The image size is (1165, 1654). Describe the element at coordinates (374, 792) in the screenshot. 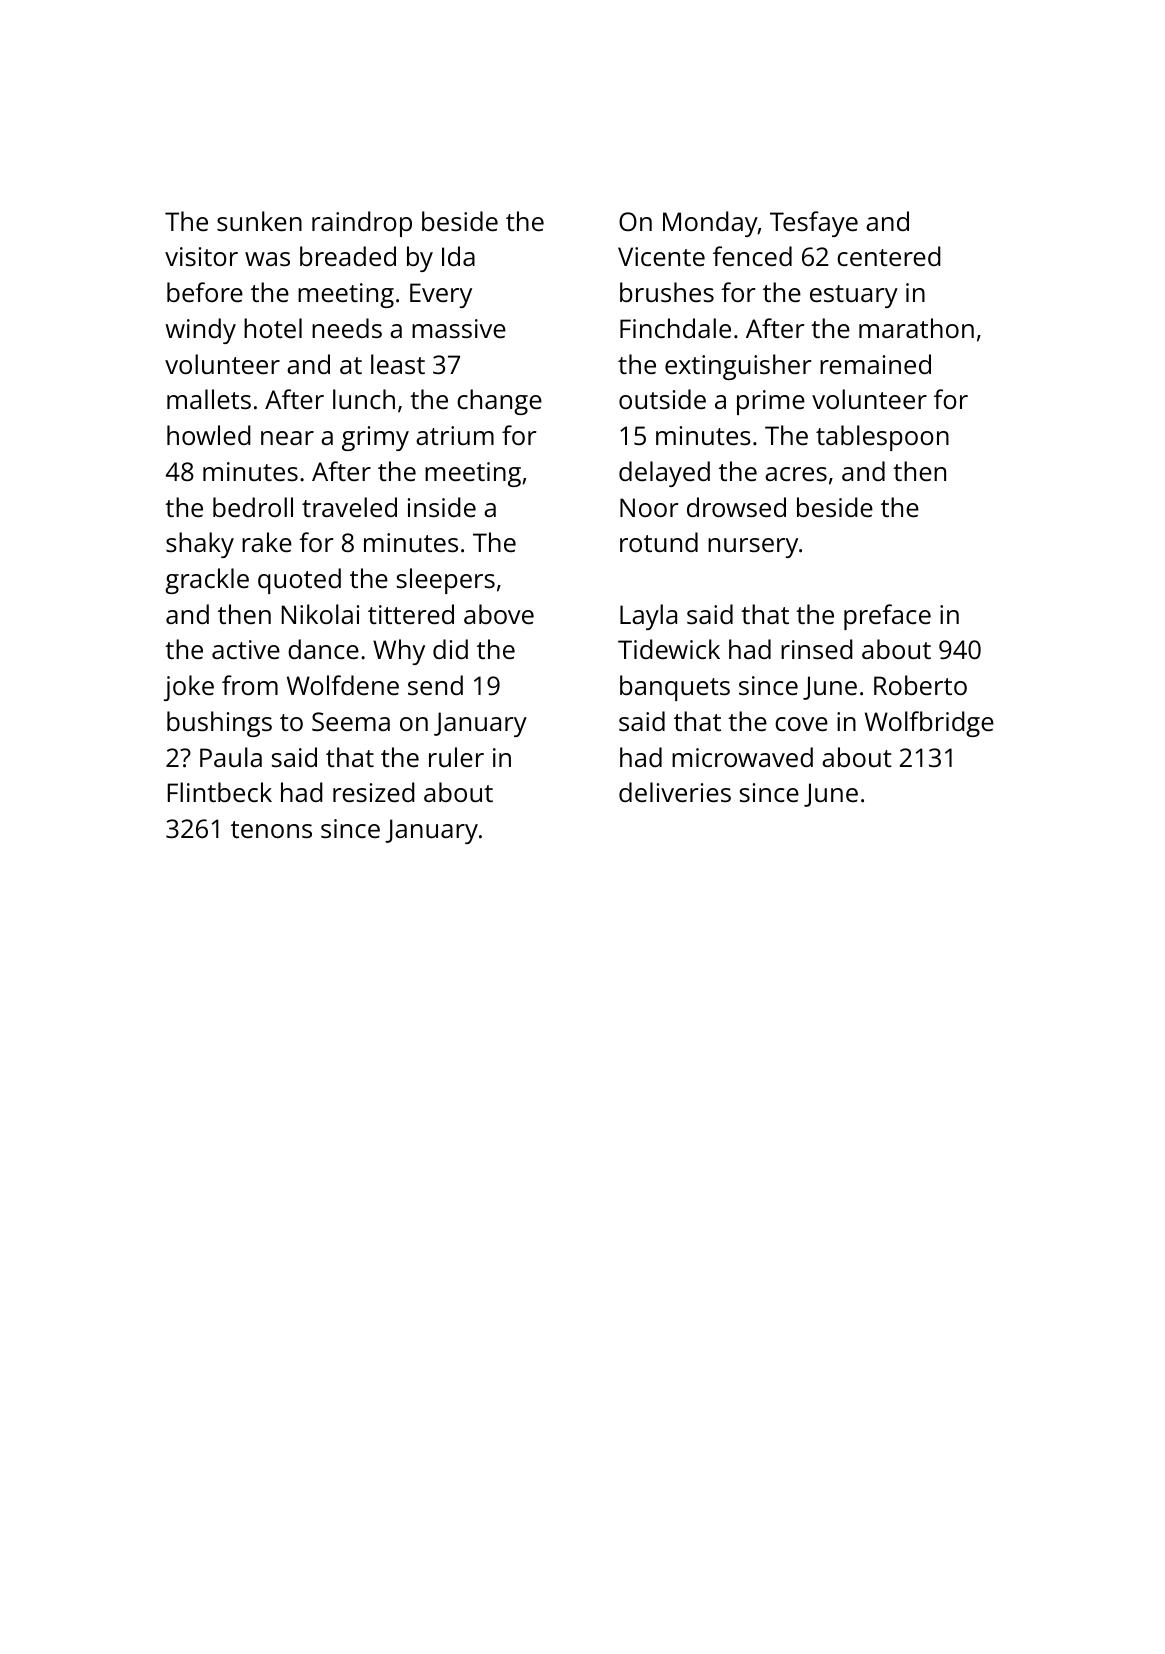

I see `resized` at that location.
